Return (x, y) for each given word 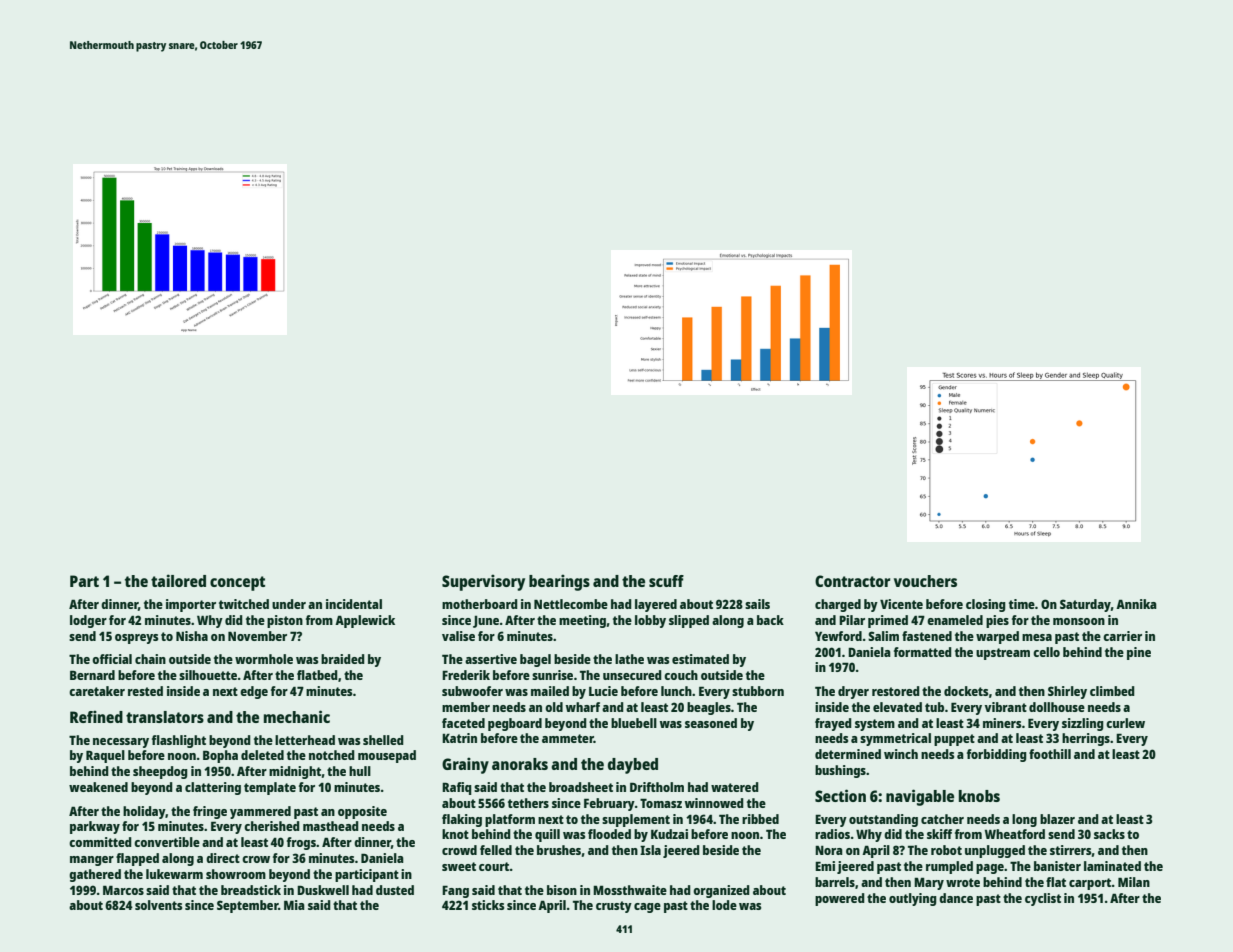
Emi (825, 866)
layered (656, 605)
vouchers (925, 581)
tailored (178, 580)
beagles (709, 708)
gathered (95, 875)
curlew (1125, 723)
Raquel (105, 756)
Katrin (459, 738)
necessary (121, 743)
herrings (1086, 739)
